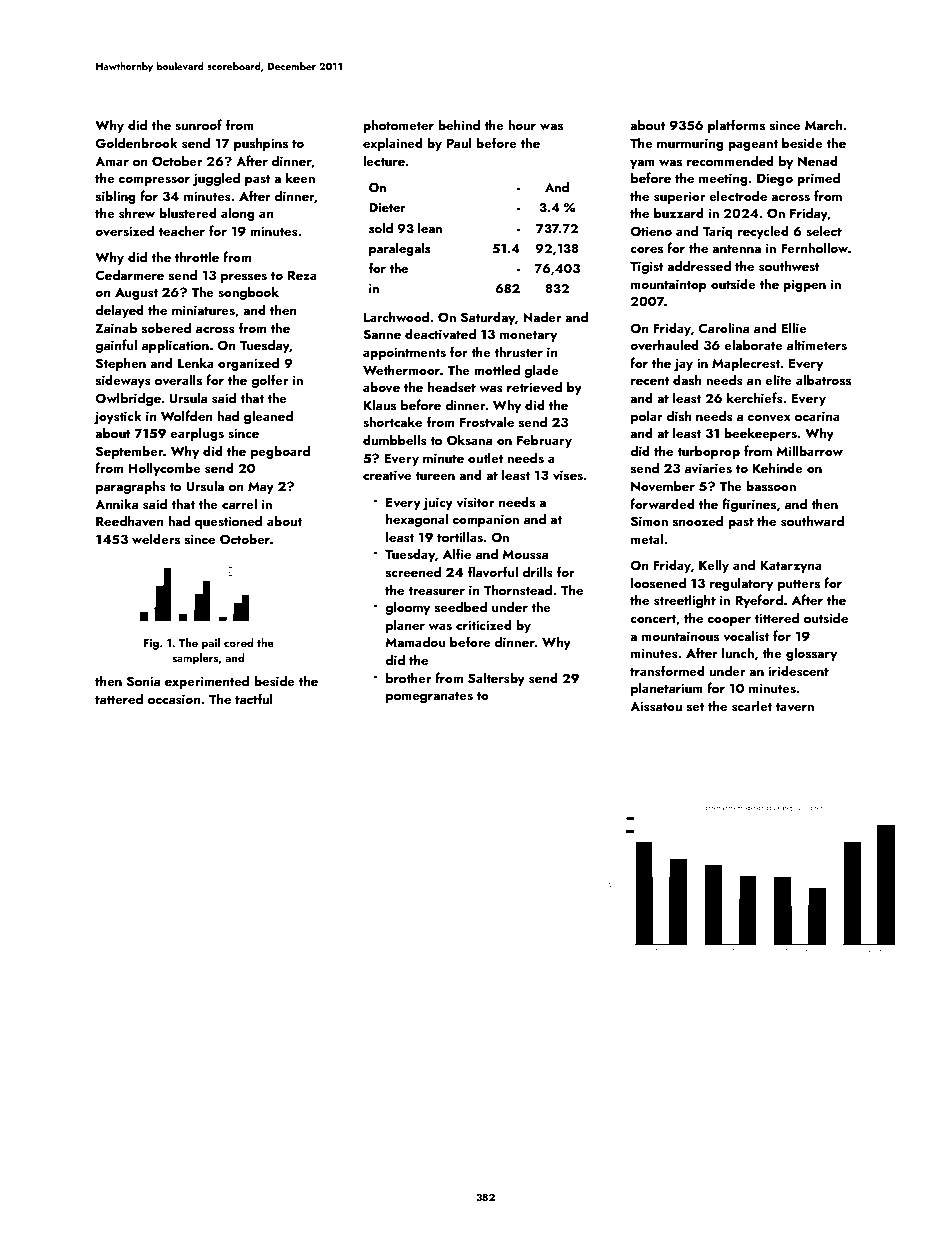 The width and height of the screenshot is (952, 1233). What do you see at coordinates (198, 124) in the screenshot?
I see `sunroof` at bounding box center [198, 124].
